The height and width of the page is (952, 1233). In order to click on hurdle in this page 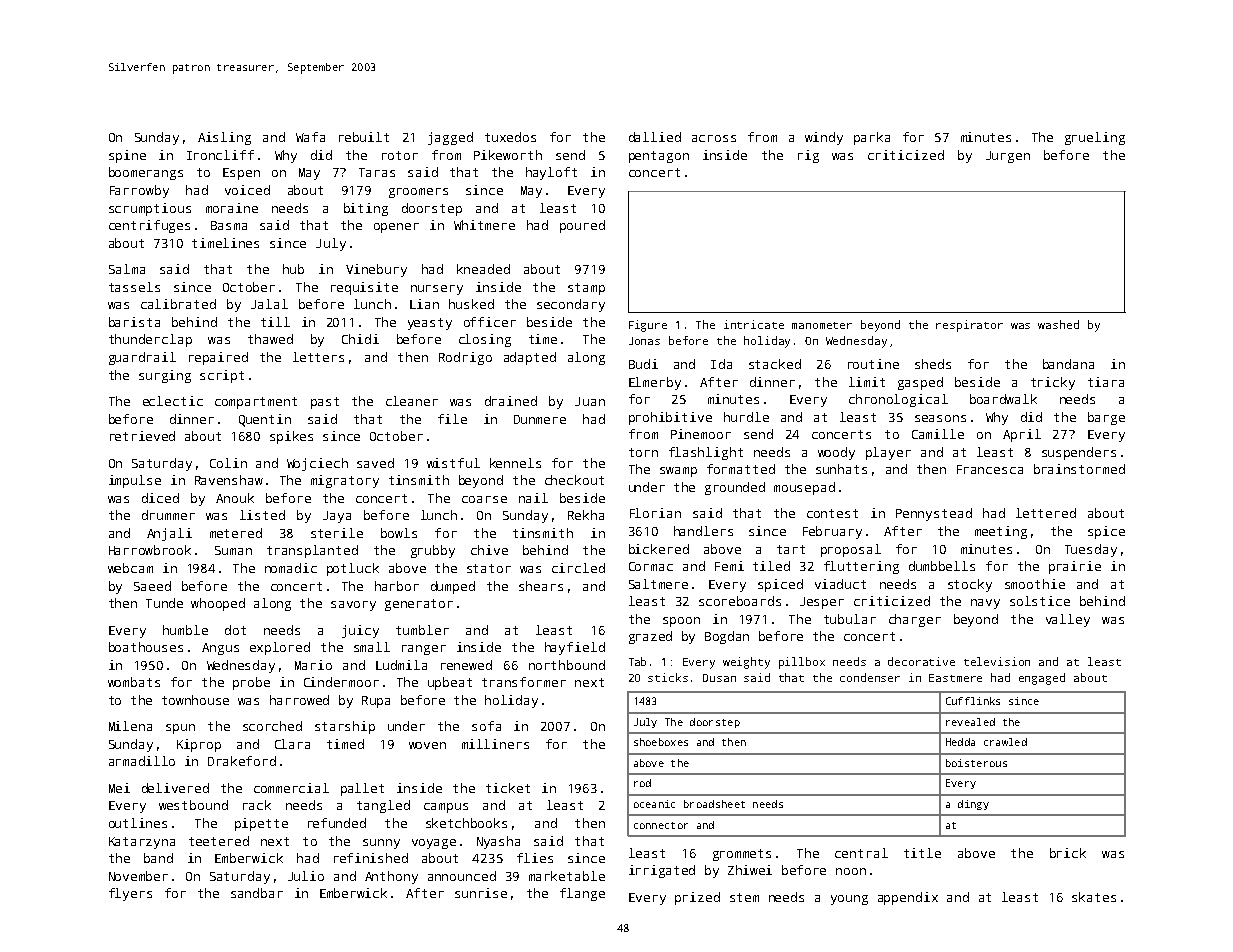, I will do `click(746, 417)`.
